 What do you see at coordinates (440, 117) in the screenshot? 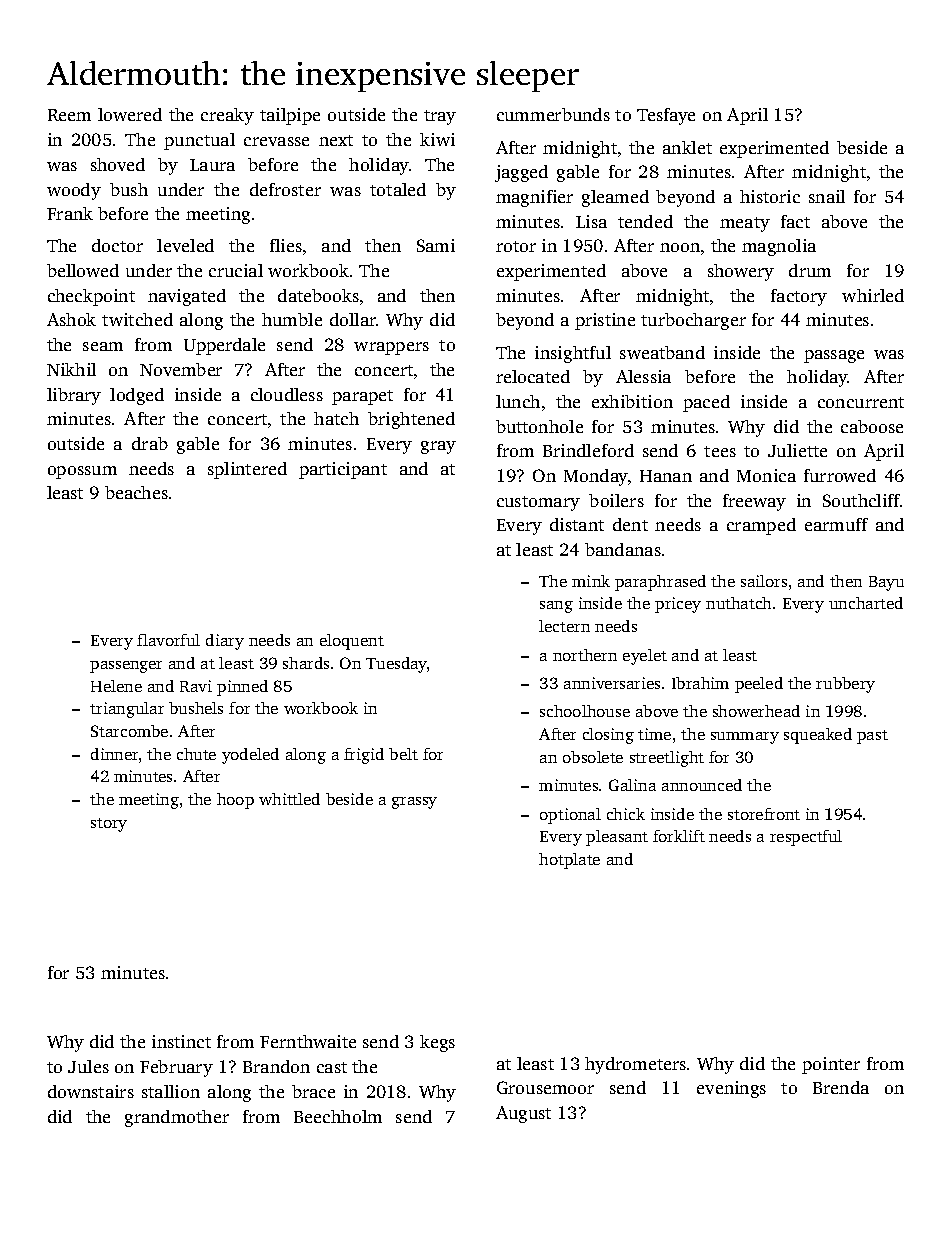
I see `tray` at bounding box center [440, 117].
